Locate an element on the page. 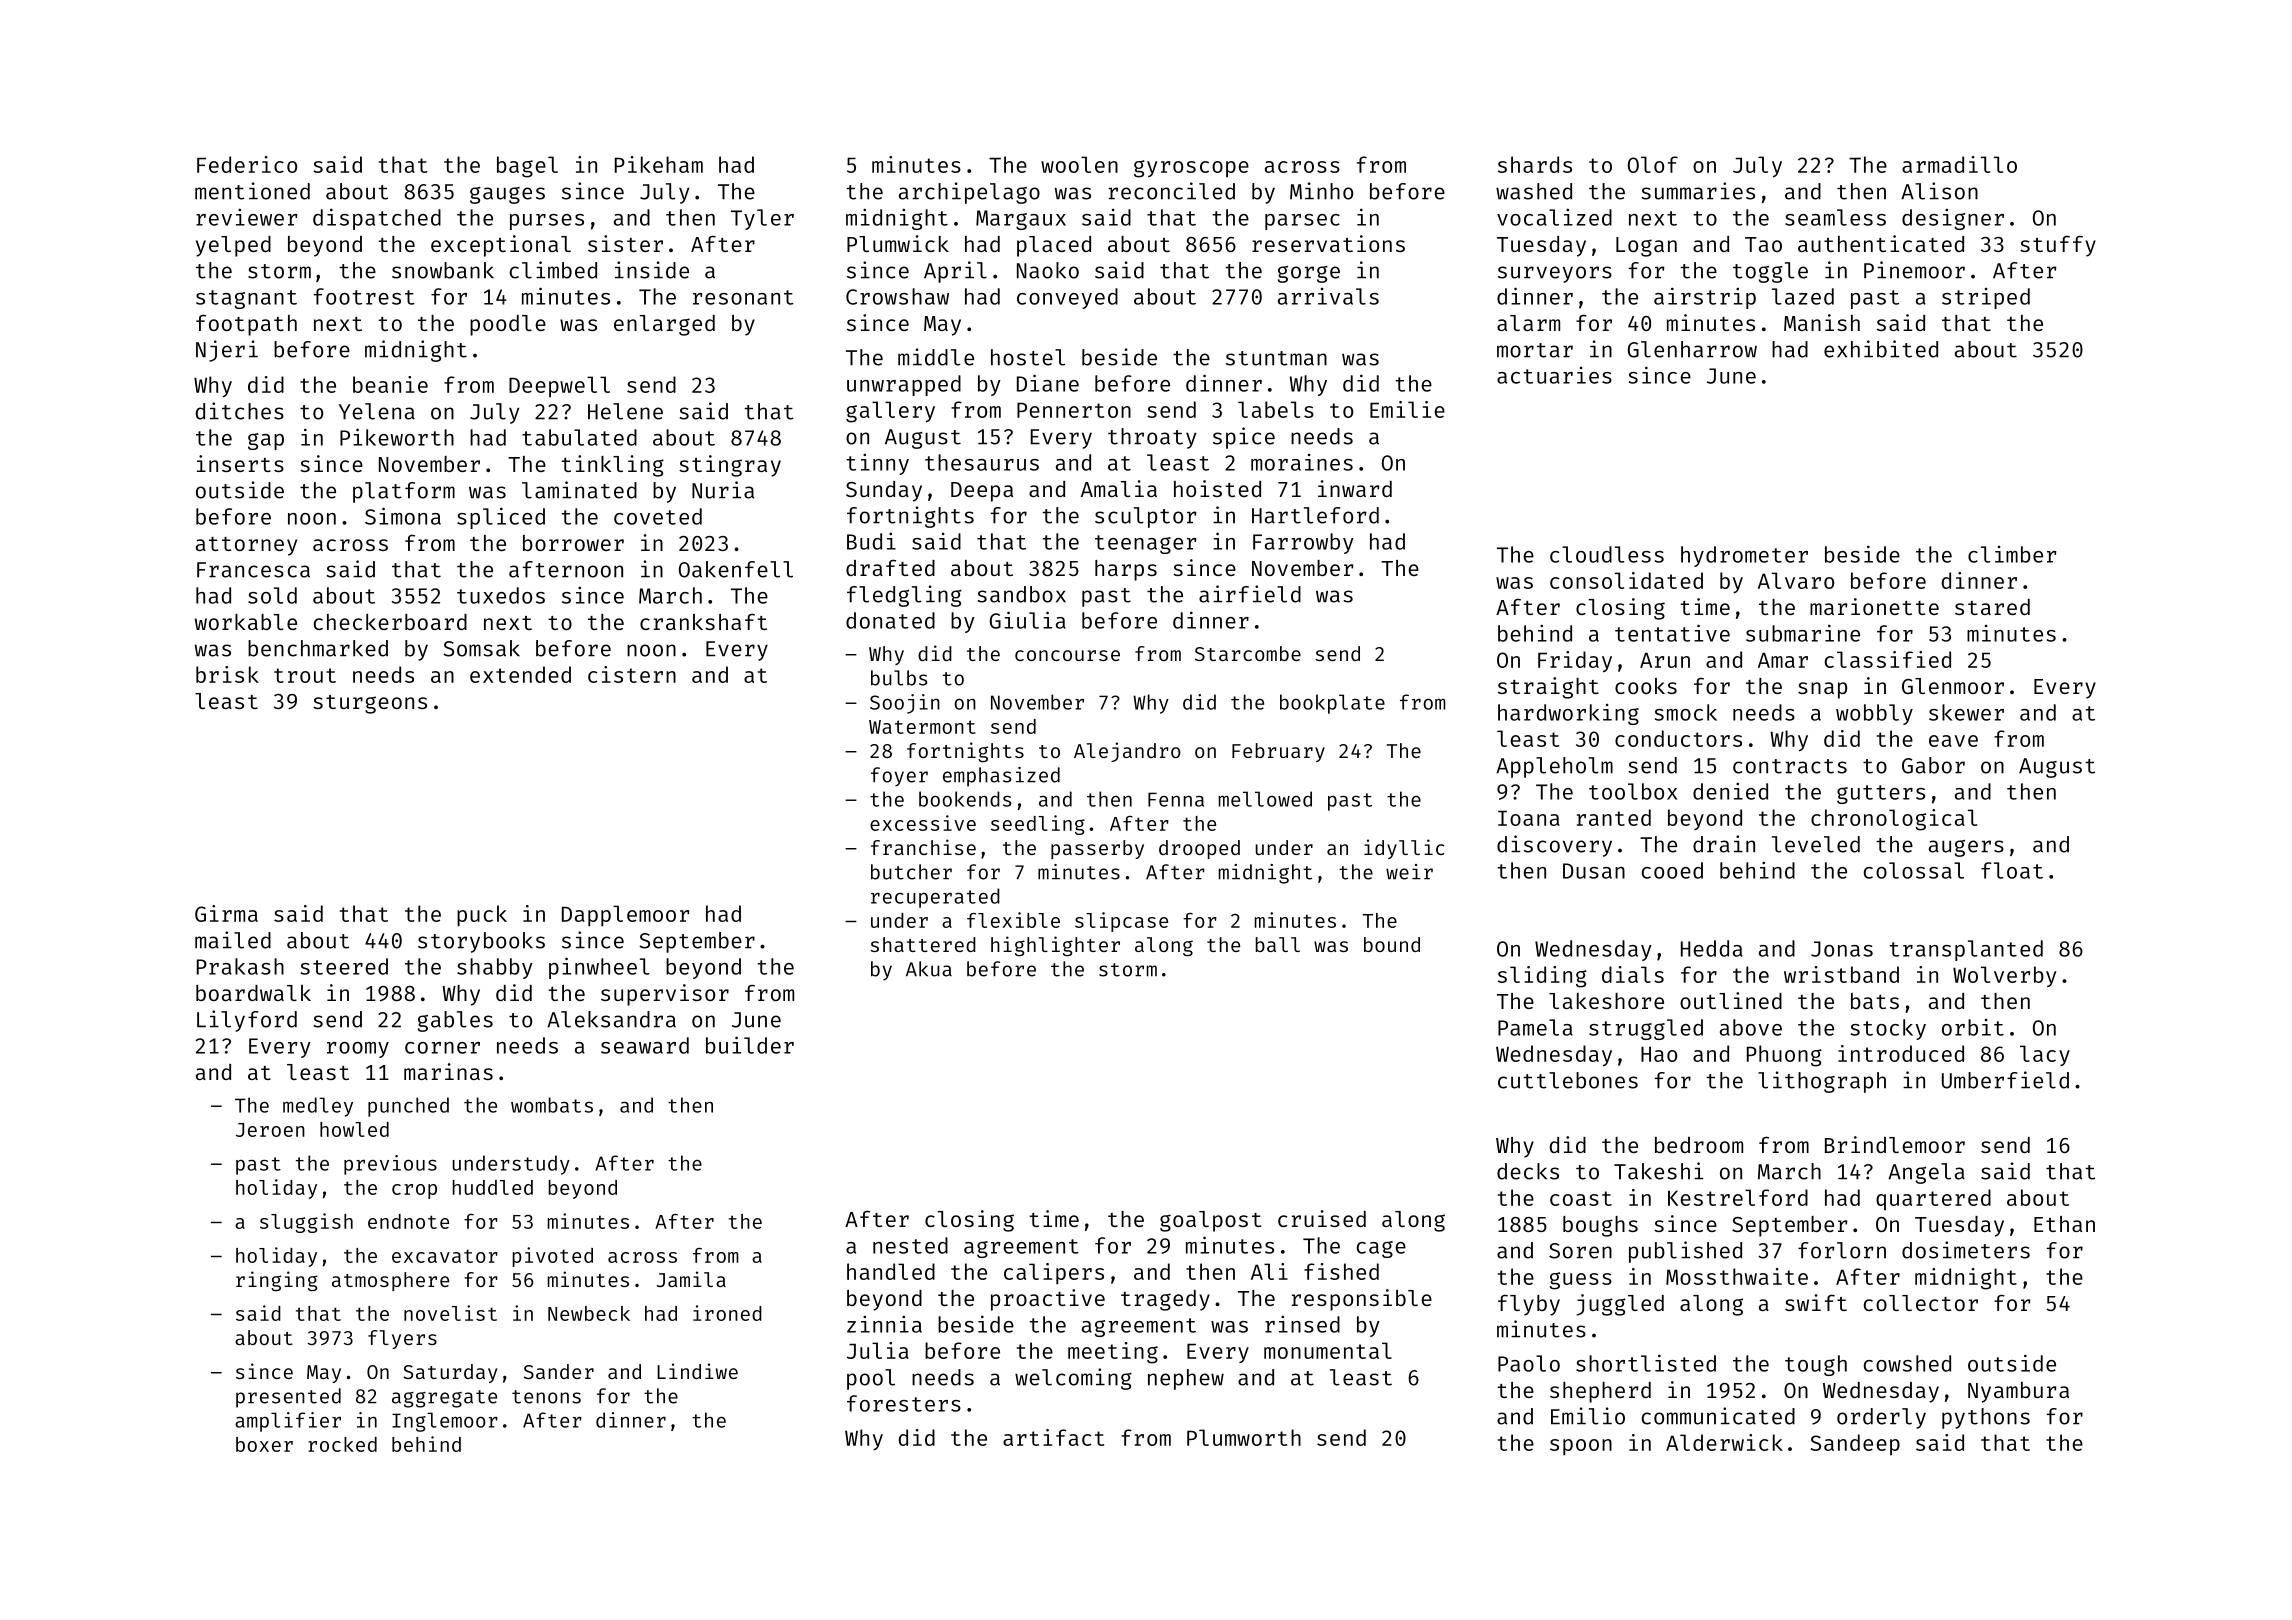 This document has width=2292, height=1620. exhibited is located at coordinates (1881, 349).
